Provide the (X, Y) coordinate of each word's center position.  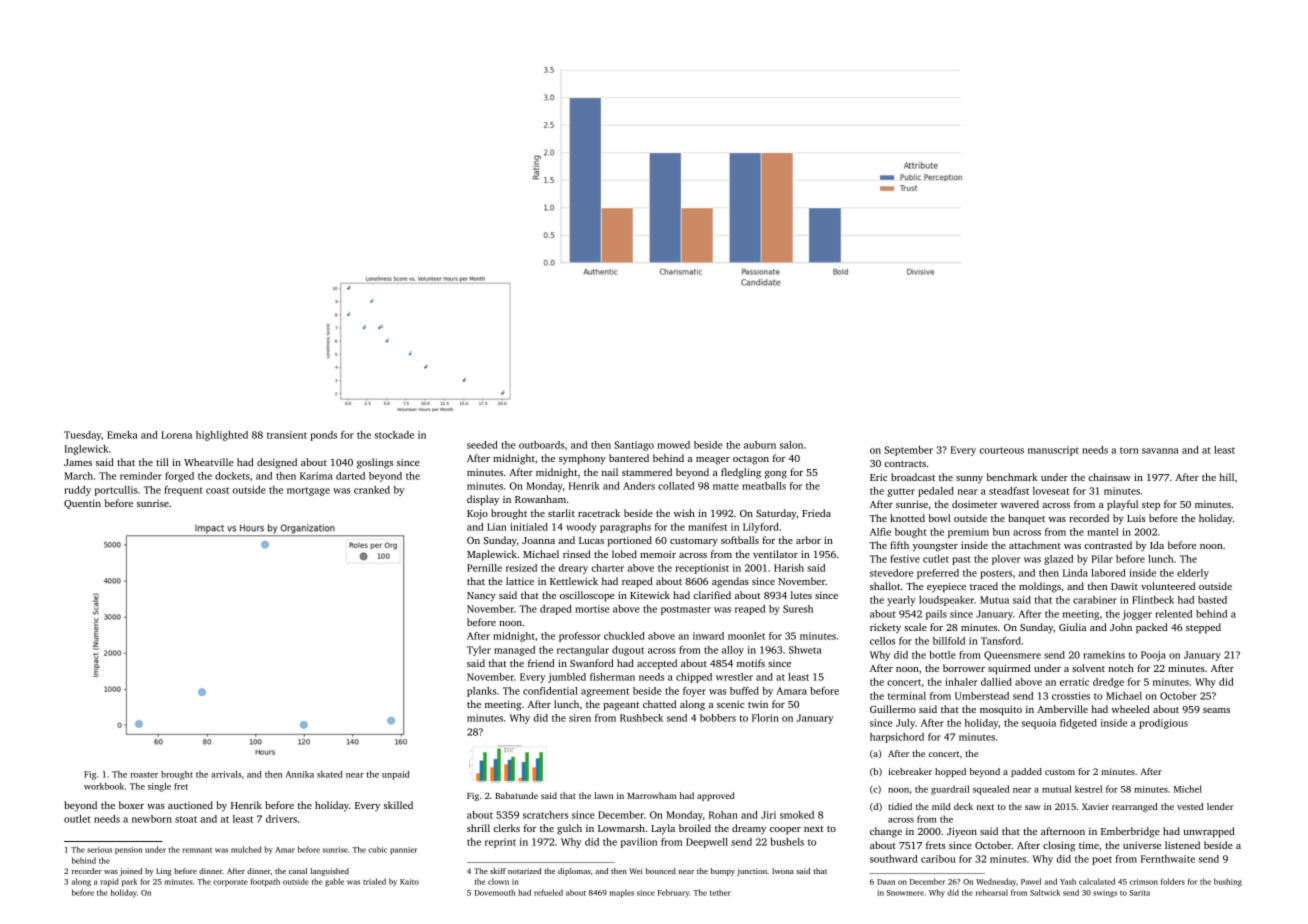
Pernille (484, 568)
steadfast (1009, 491)
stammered (647, 472)
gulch (569, 829)
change (886, 832)
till (162, 462)
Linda (1075, 573)
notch (1121, 668)
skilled (398, 805)
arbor (808, 540)
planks (481, 692)
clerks (507, 828)
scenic (730, 704)
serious (99, 850)
